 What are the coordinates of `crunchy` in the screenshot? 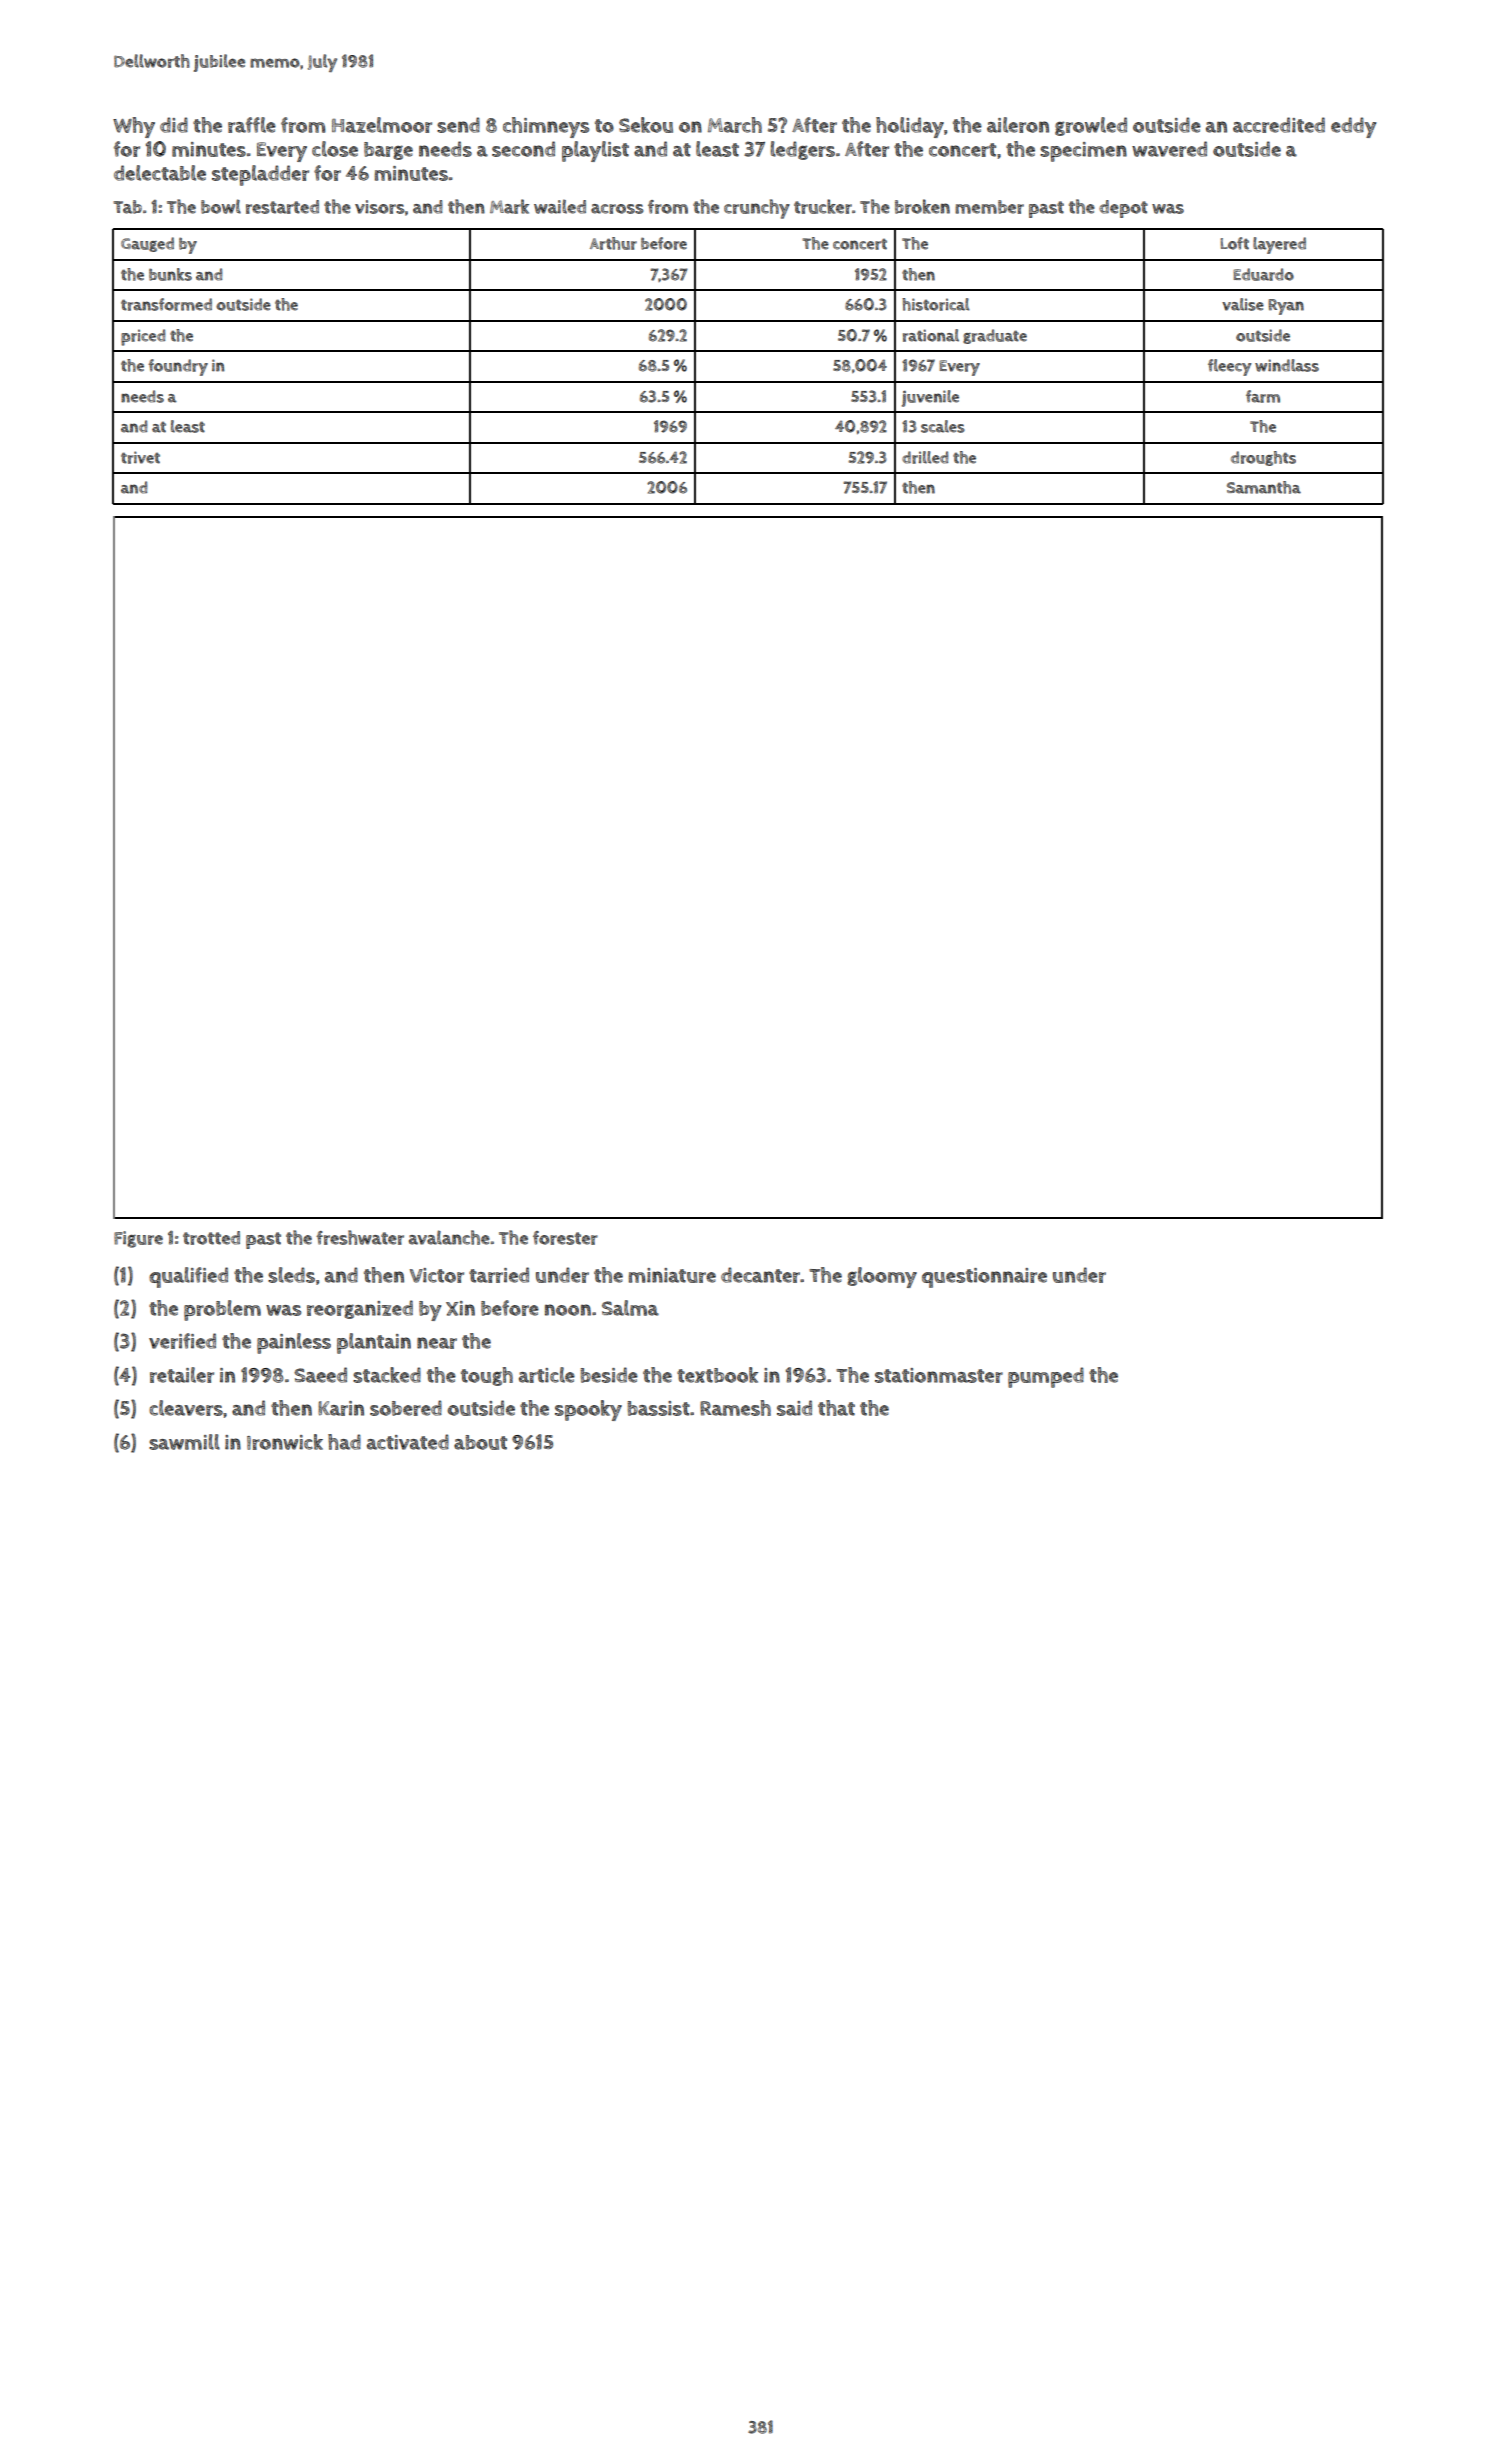 It's located at (757, 209).
